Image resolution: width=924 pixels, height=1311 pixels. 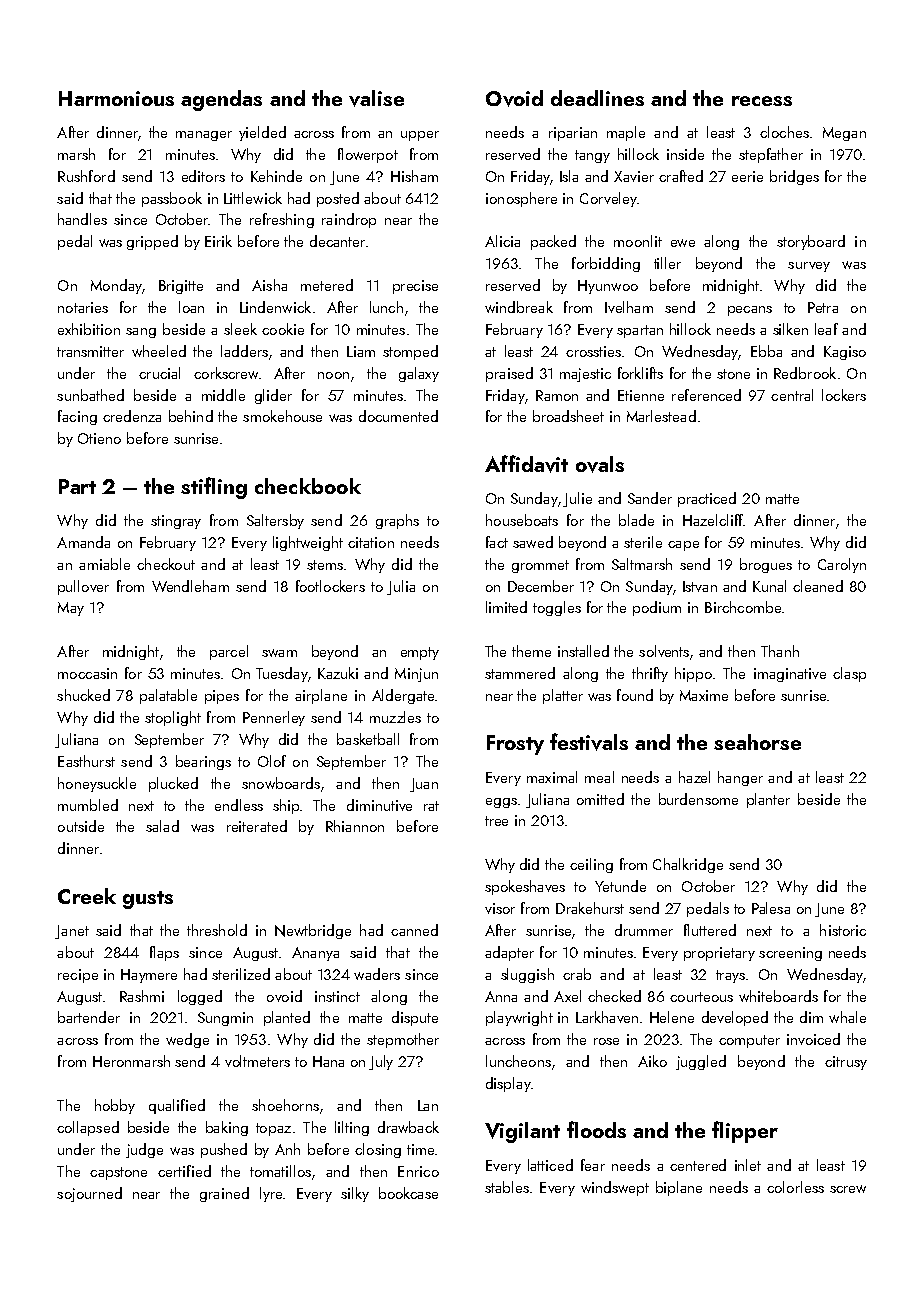 I want to click on voltmeters, so click(x=257, y=1061).
